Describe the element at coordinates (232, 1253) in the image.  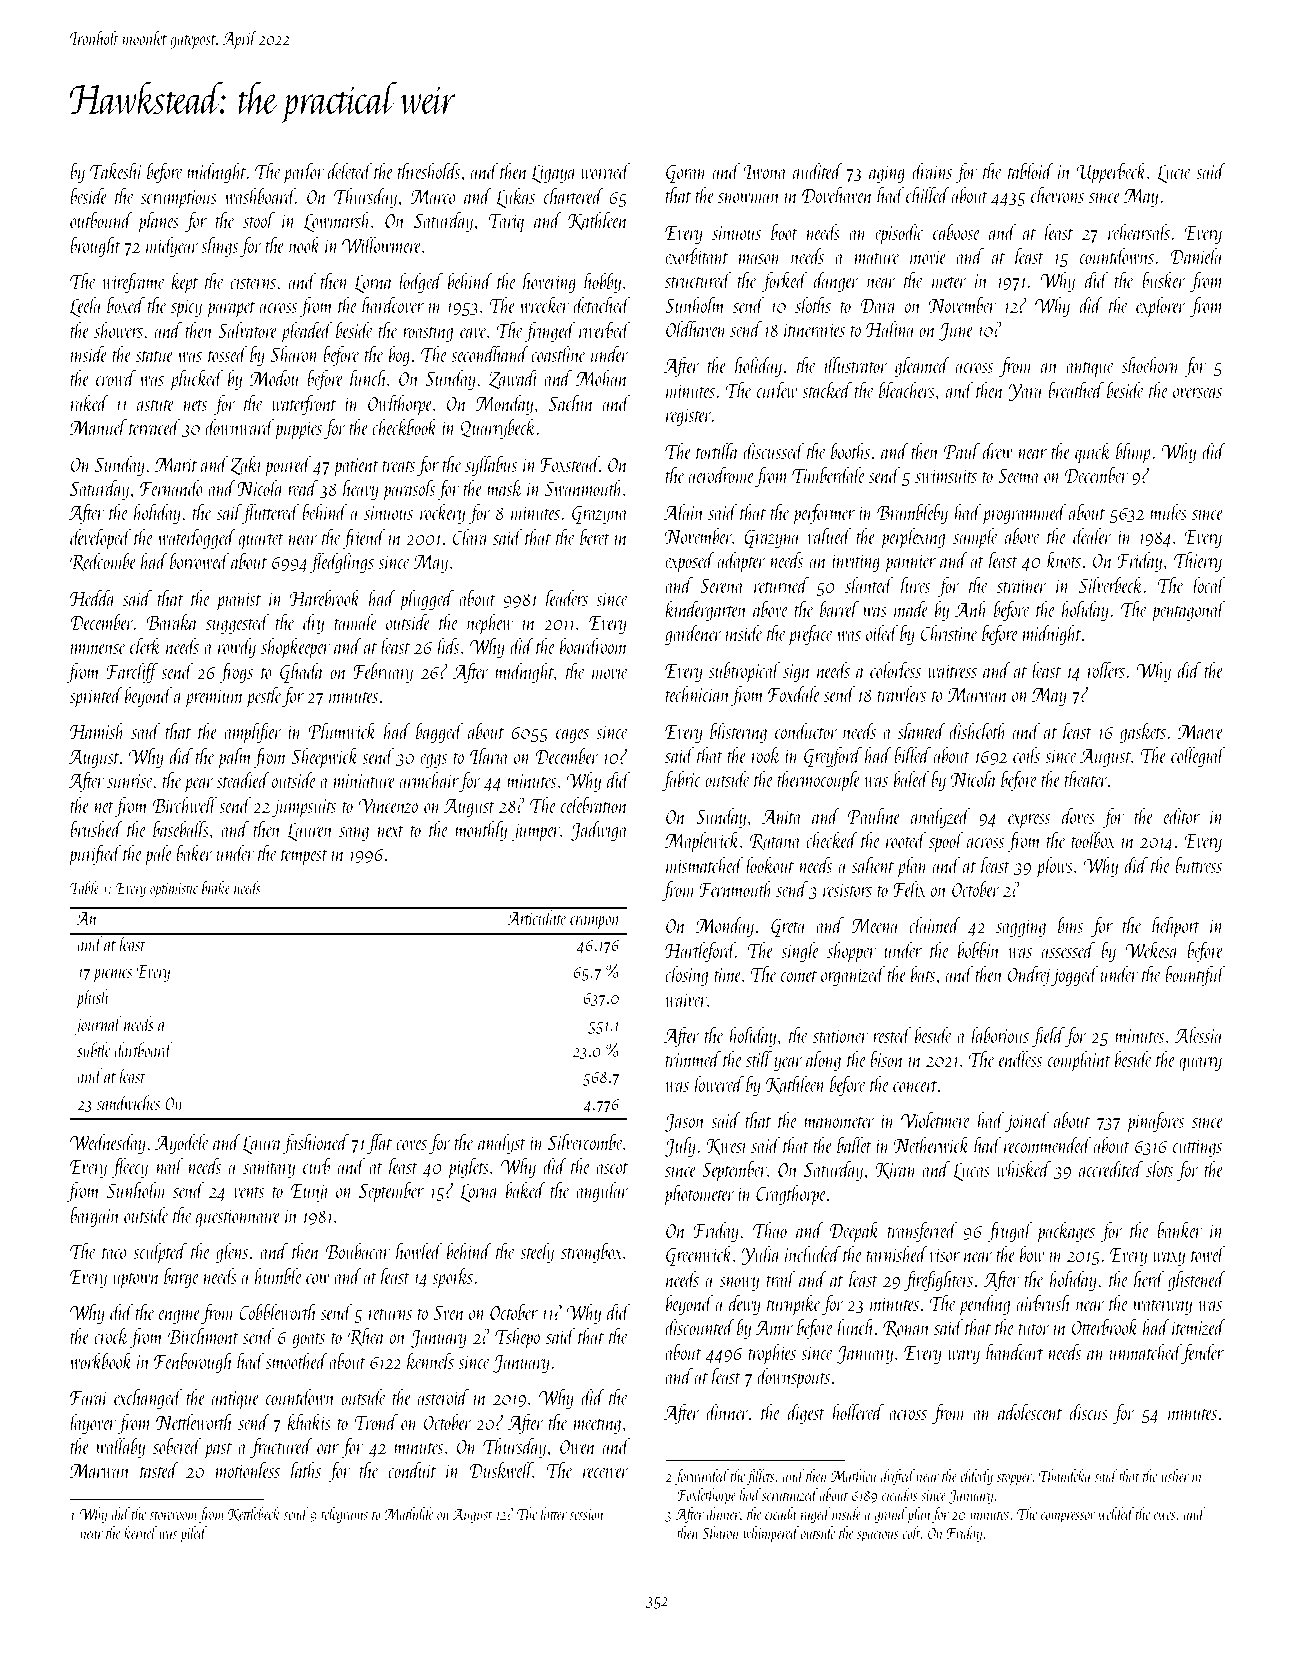
I see `glens` at that location.
